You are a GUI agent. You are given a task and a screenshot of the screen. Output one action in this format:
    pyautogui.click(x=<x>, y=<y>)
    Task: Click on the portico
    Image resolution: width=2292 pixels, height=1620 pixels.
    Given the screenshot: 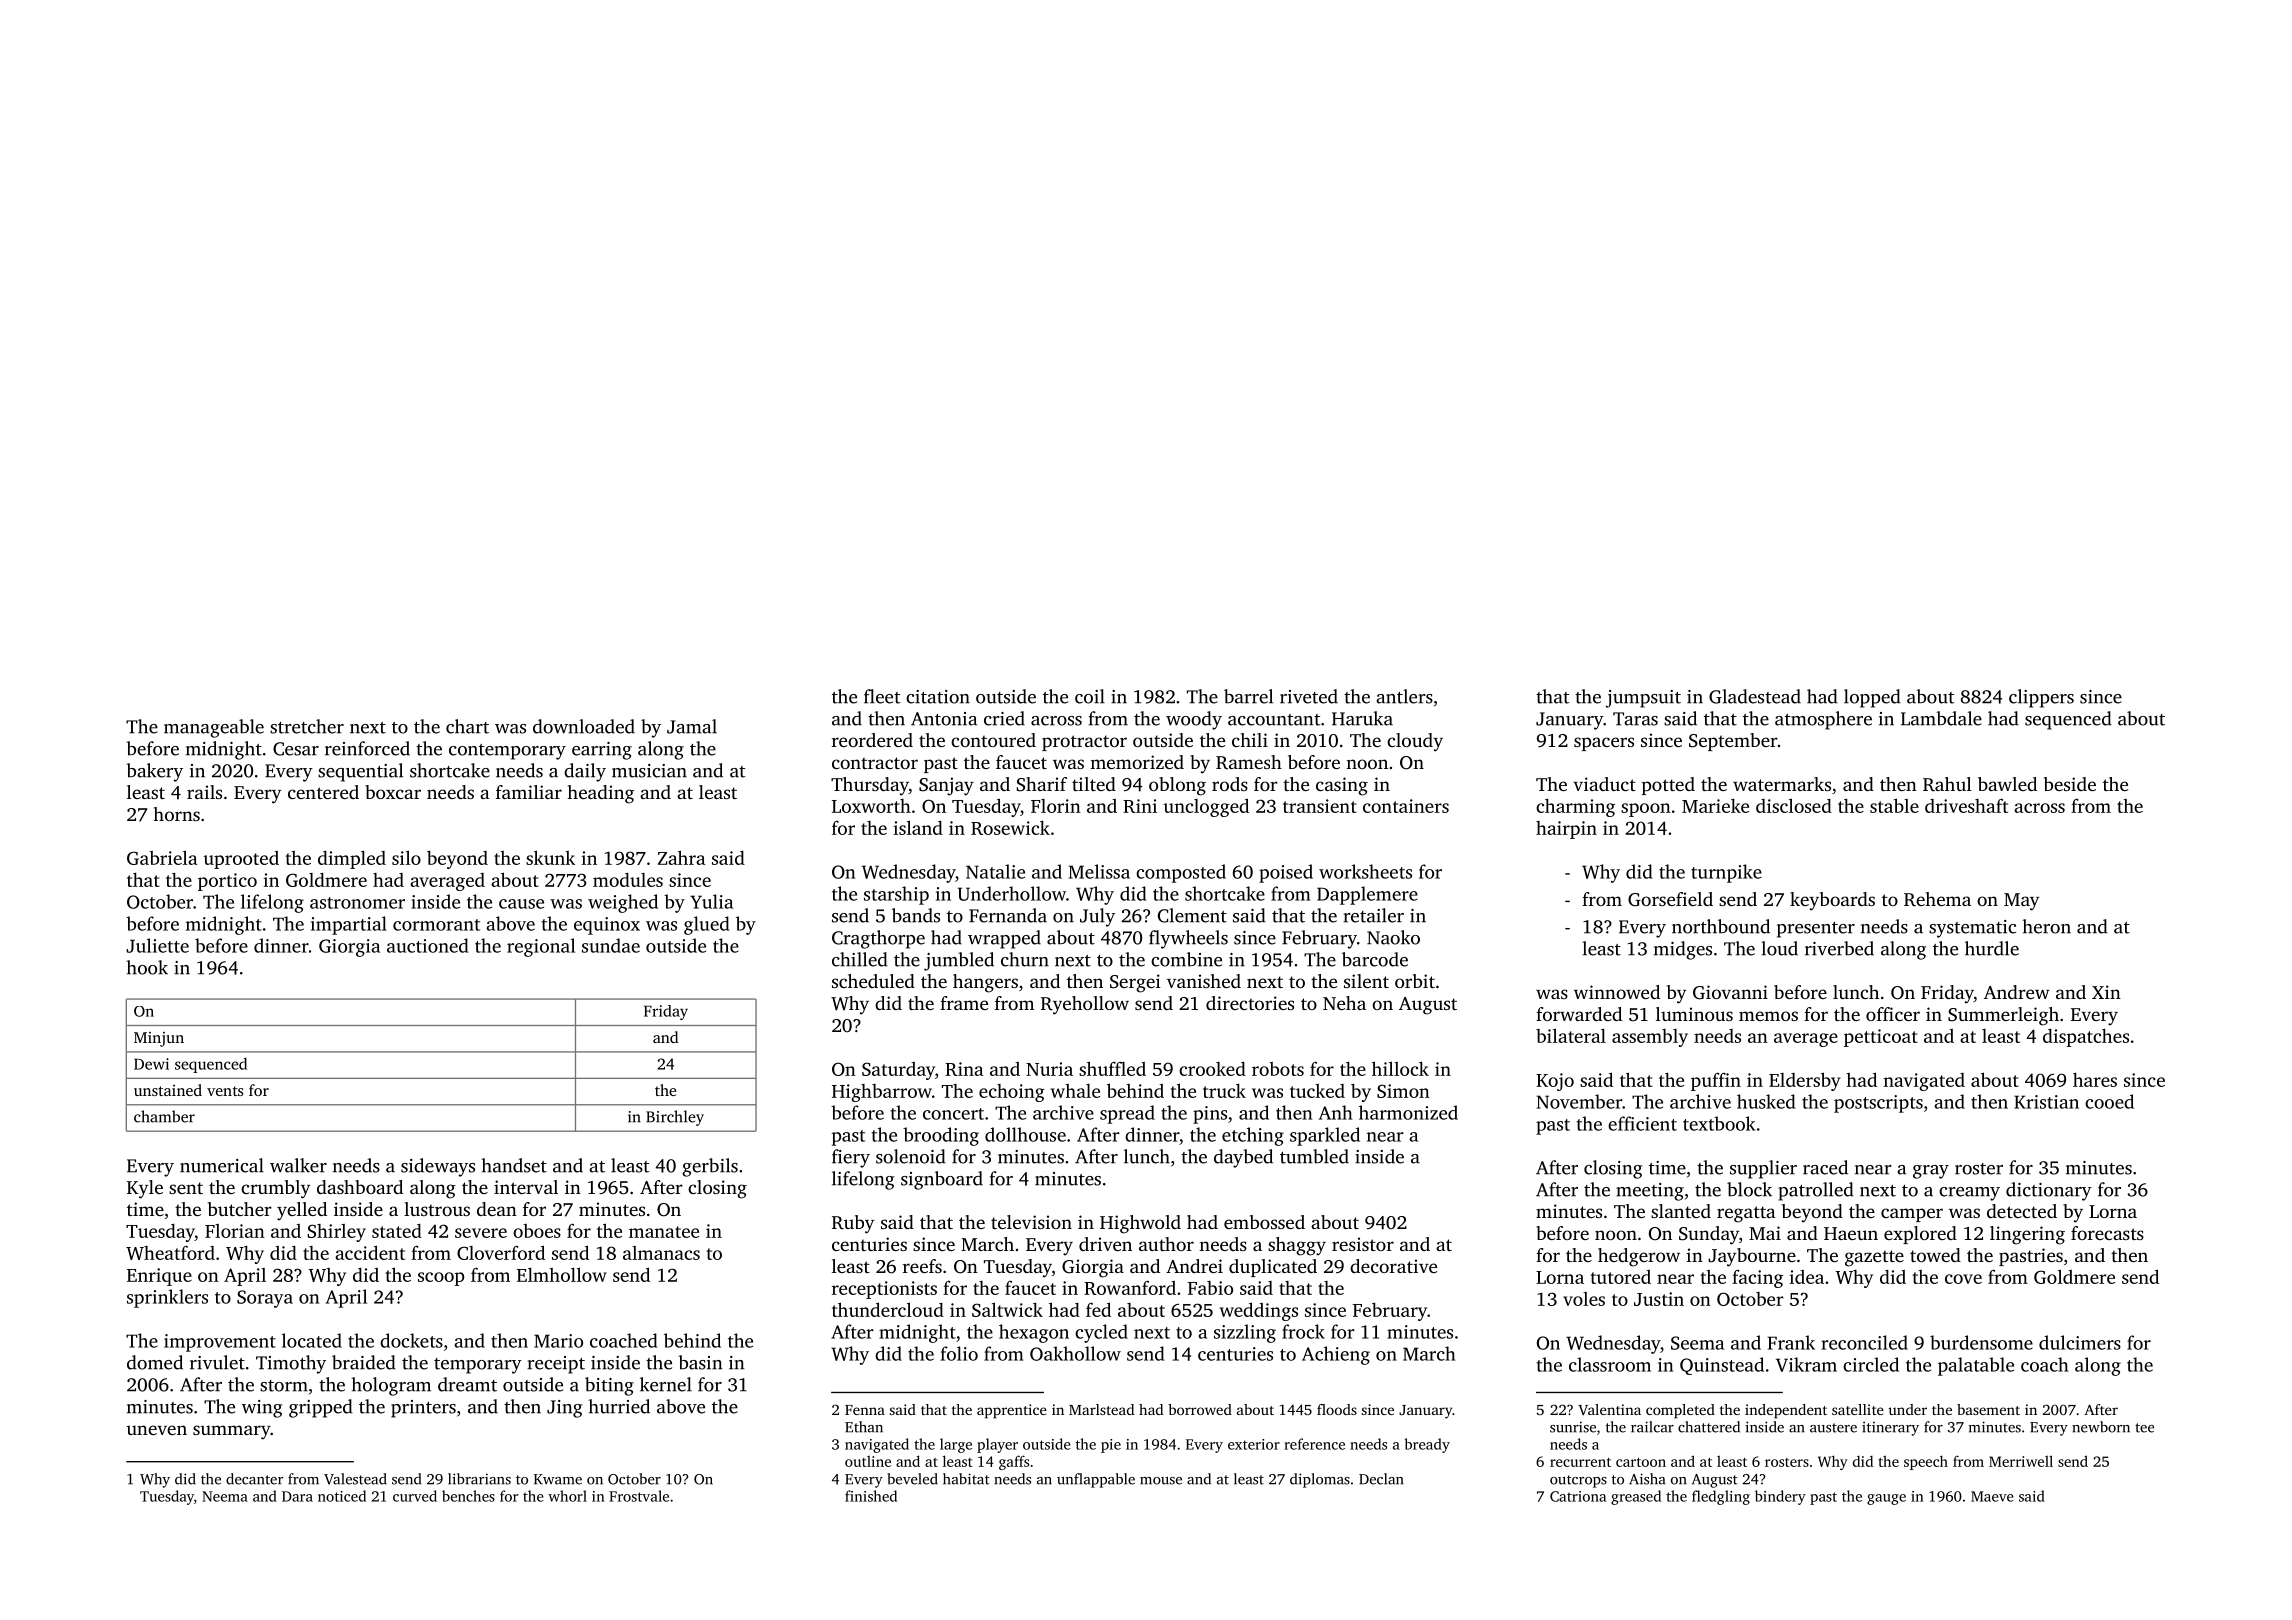 What is the action you would take?
    pyautogui.click(x=227, y=882)
